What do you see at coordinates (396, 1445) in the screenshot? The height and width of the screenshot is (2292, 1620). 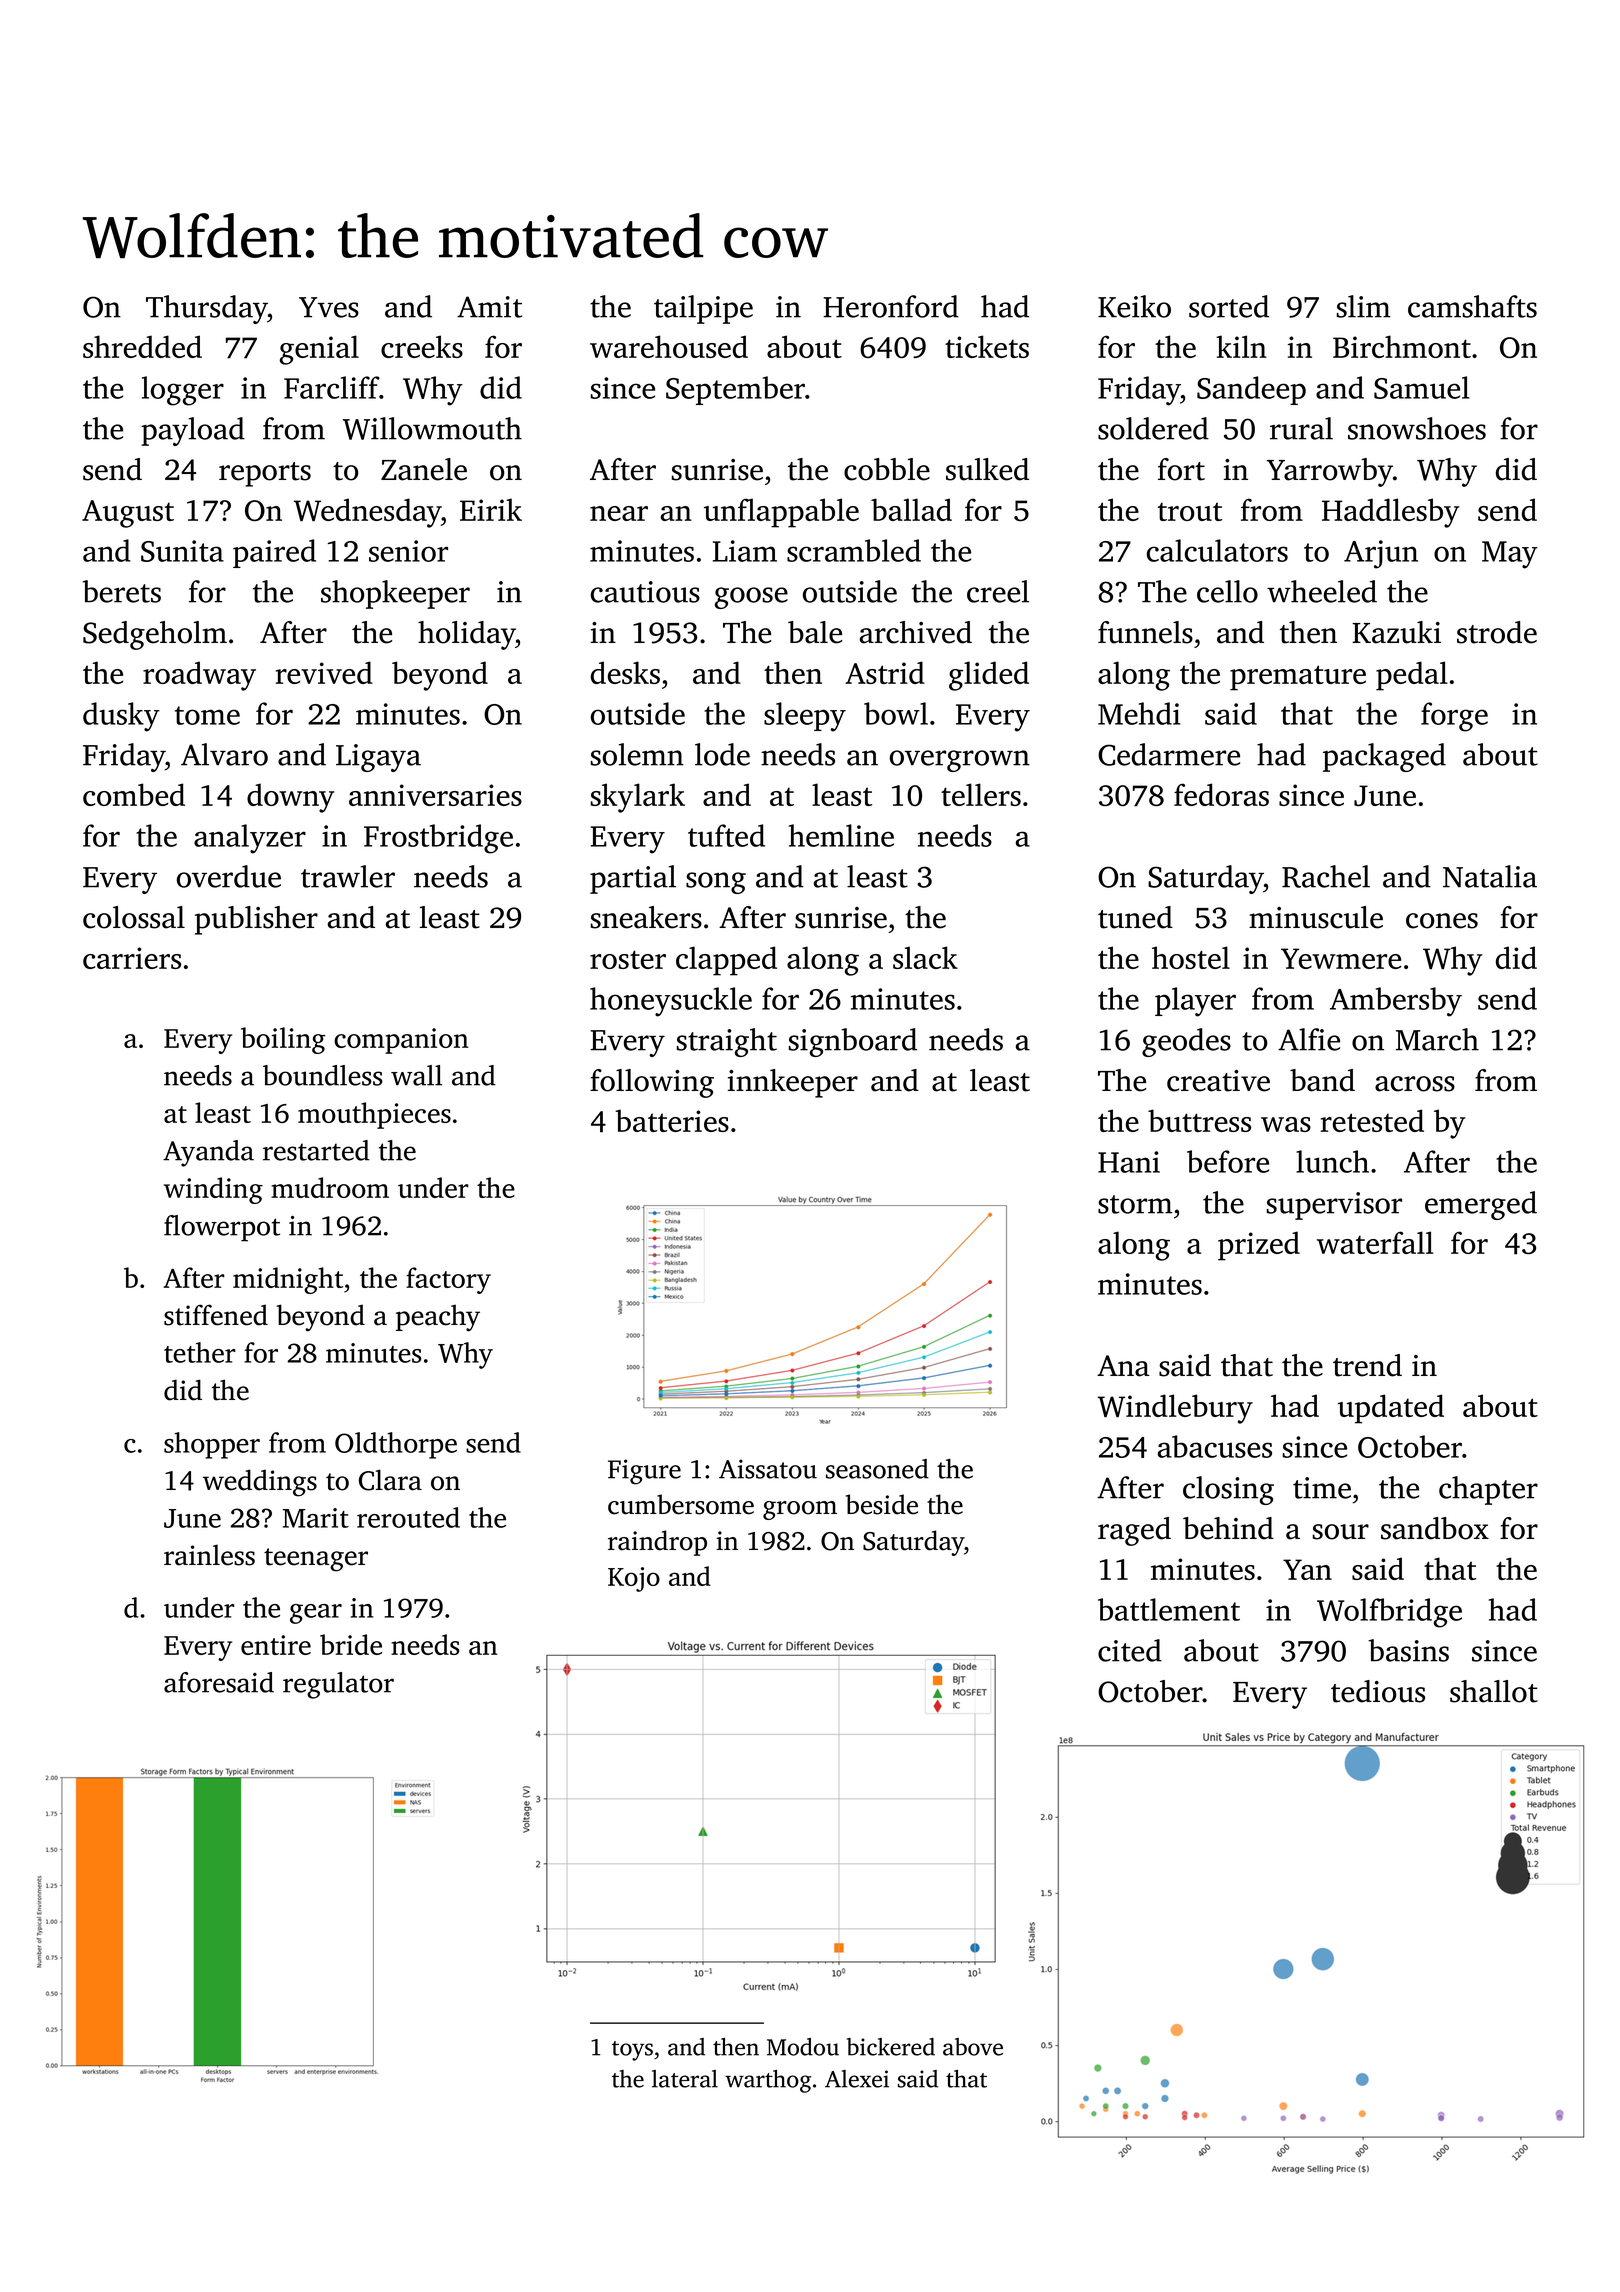 I see `Oldthorpe` at bounding box center [396, 1445].
